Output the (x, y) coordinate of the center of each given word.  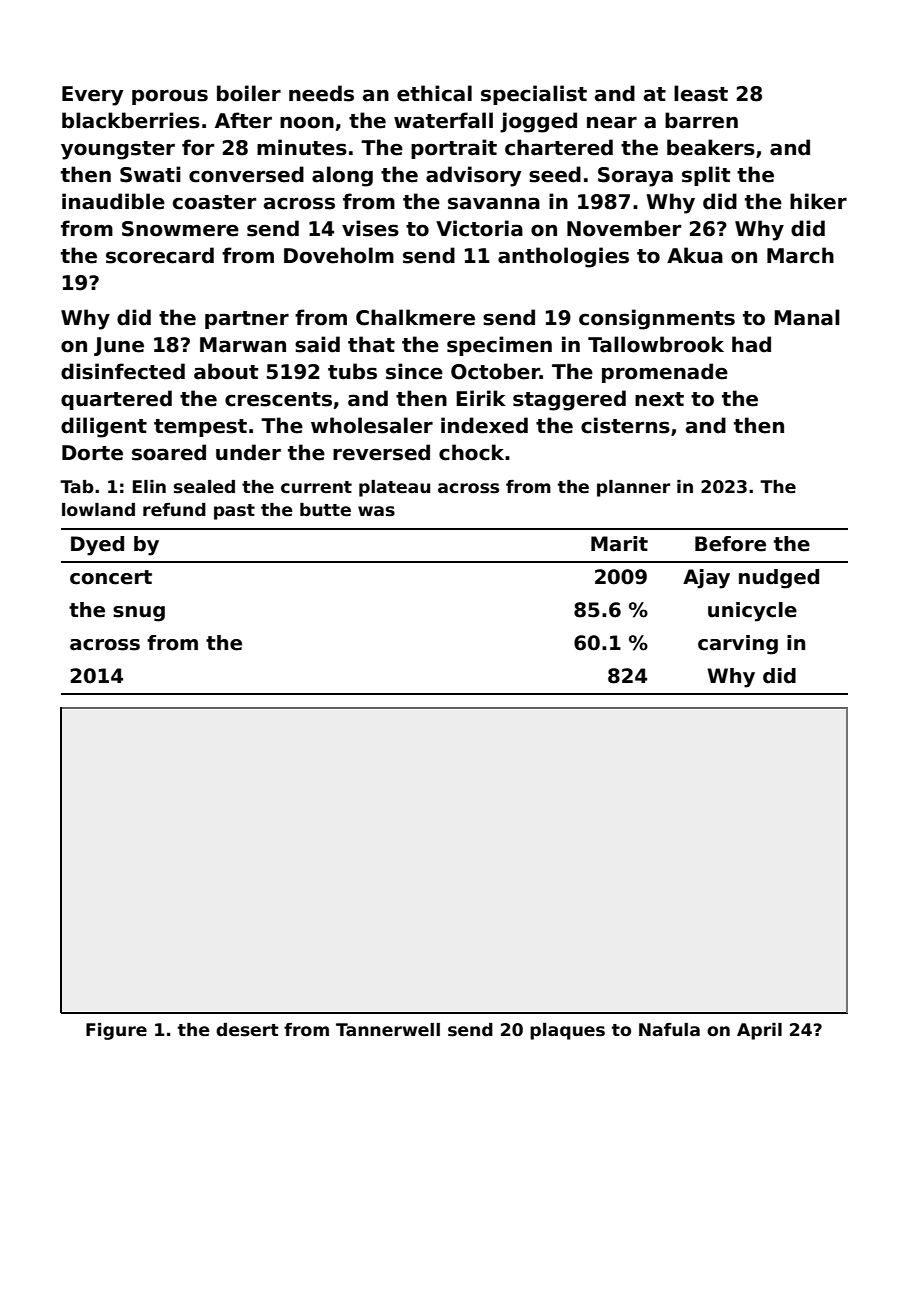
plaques (567, 1031)
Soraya (635, 177)
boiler (249, 93)
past (234, 512)
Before (730, 544)
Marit (619, 544)
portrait (454, 149)
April (759, 1031)
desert (247, 1030)
